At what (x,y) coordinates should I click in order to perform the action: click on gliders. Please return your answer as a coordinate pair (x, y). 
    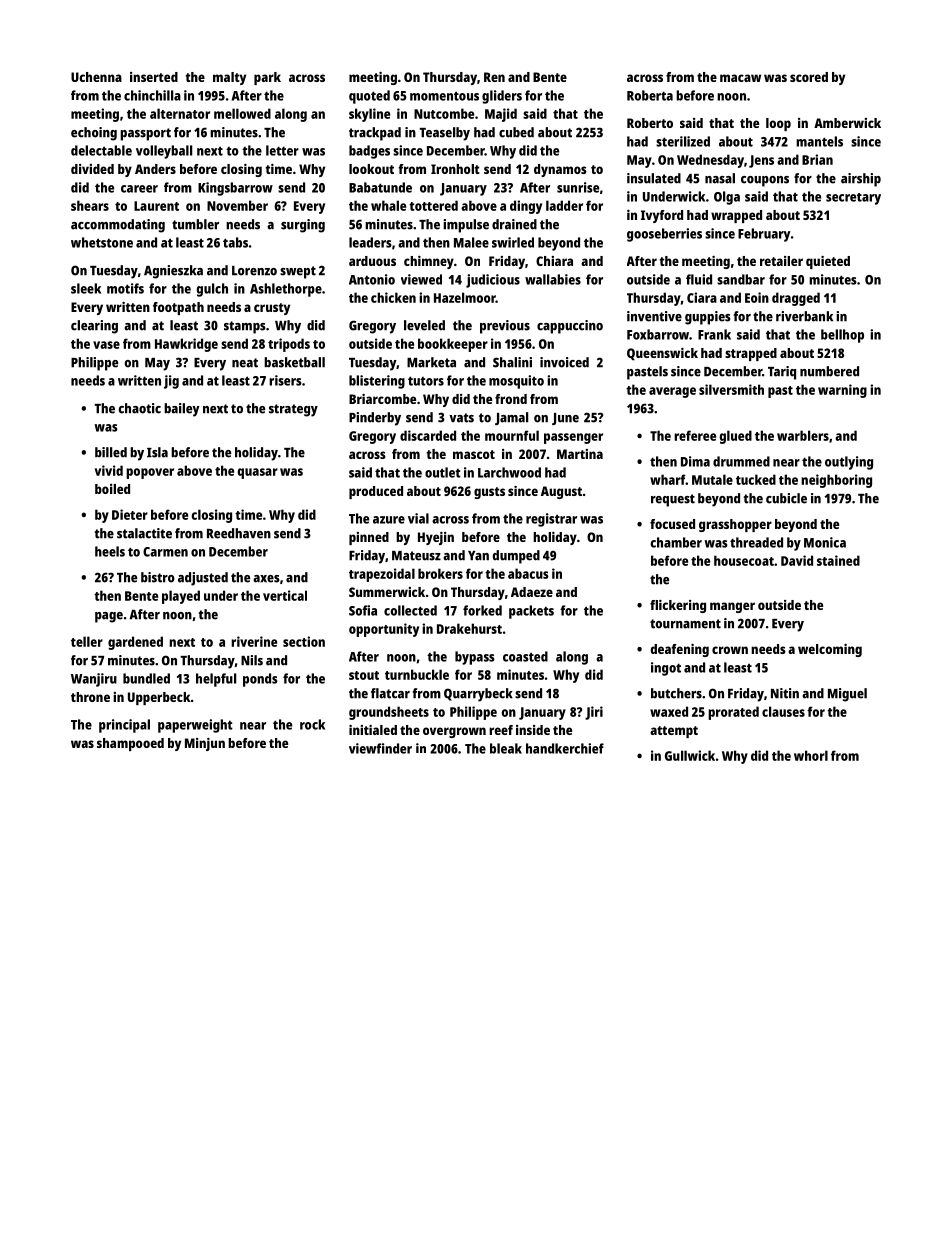
    Looking at the image, I should click on (502, 97).
